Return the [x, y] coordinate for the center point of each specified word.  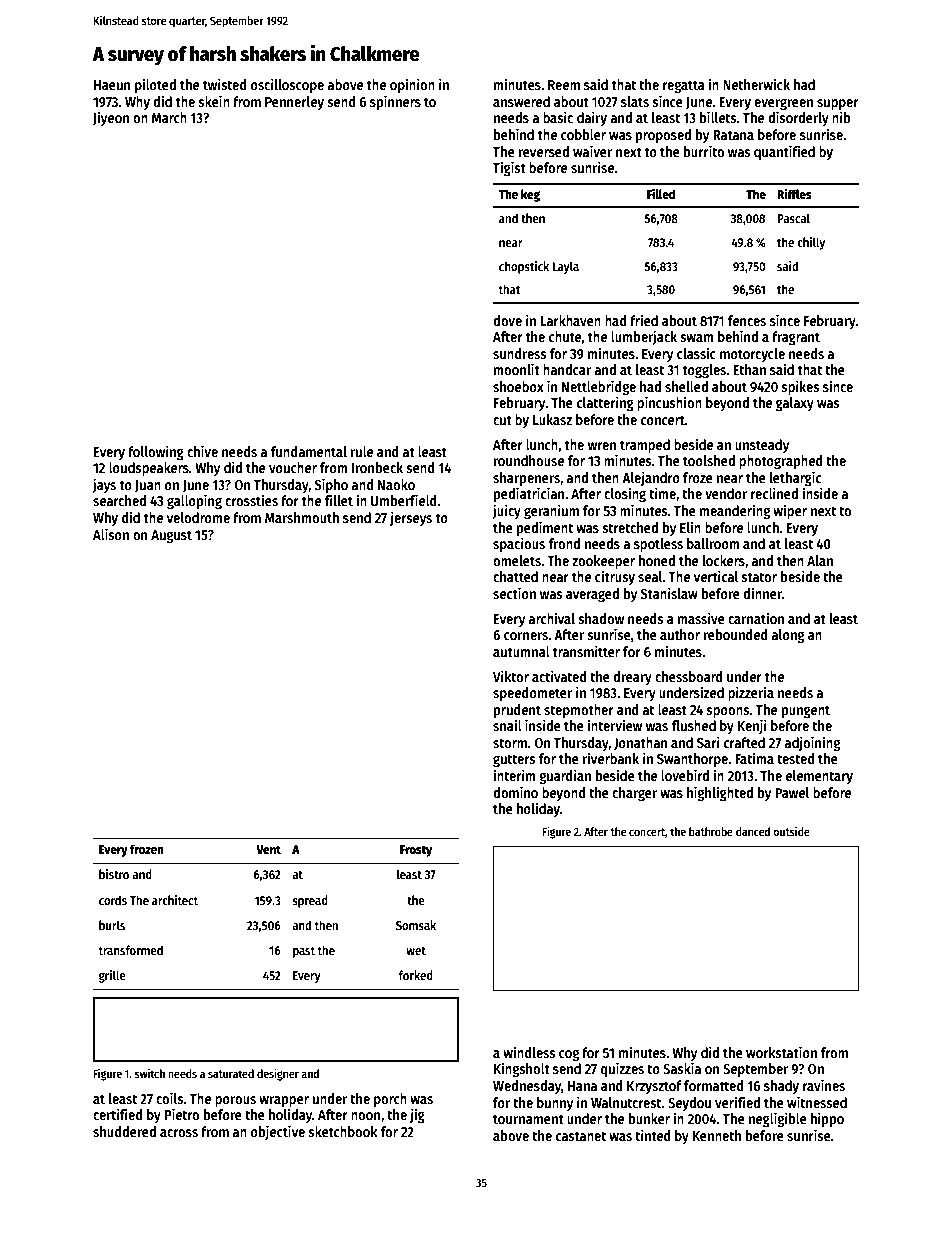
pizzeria [751, 693]
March [169, 117]
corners [526, 636]
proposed [663, 136]
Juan [148, 486]
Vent [268, 849]
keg [530, 195]
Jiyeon [111, 118]
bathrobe [711, 831]
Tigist [509, 168]
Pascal [794, 218]
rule [362, 451]
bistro [114, 874]
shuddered [124, 1131]
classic [696, 353]
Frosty [416, 851]
